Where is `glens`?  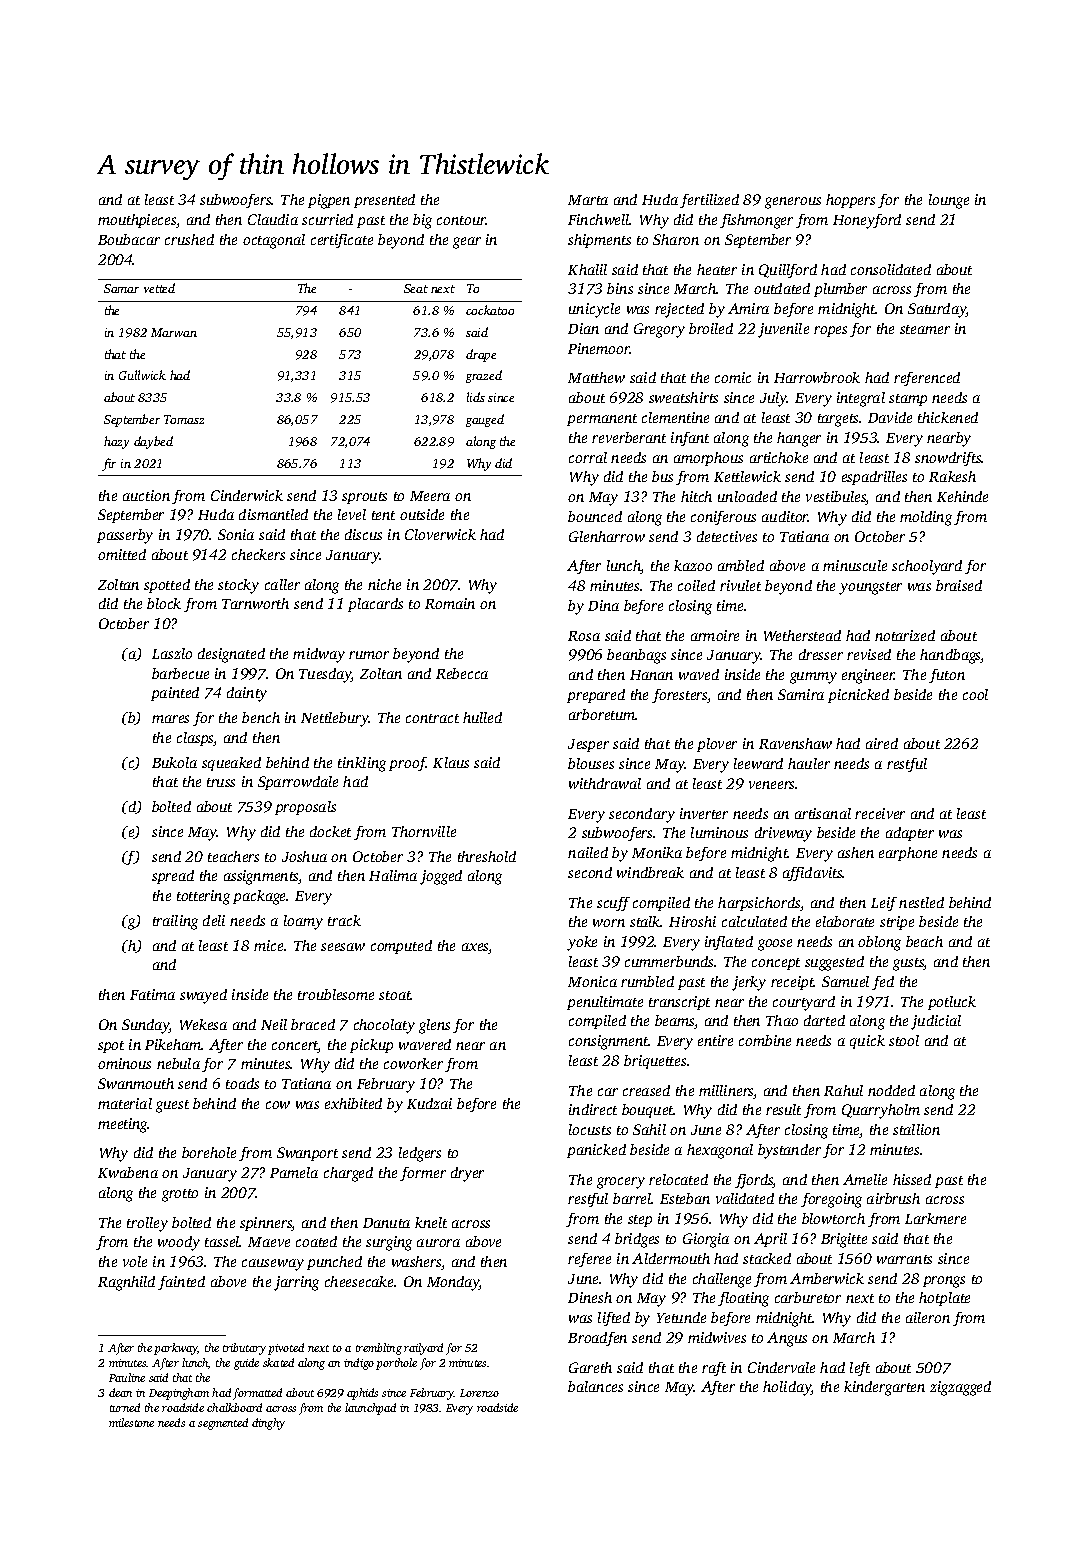 glens is located at coordinates (434, 1026).
